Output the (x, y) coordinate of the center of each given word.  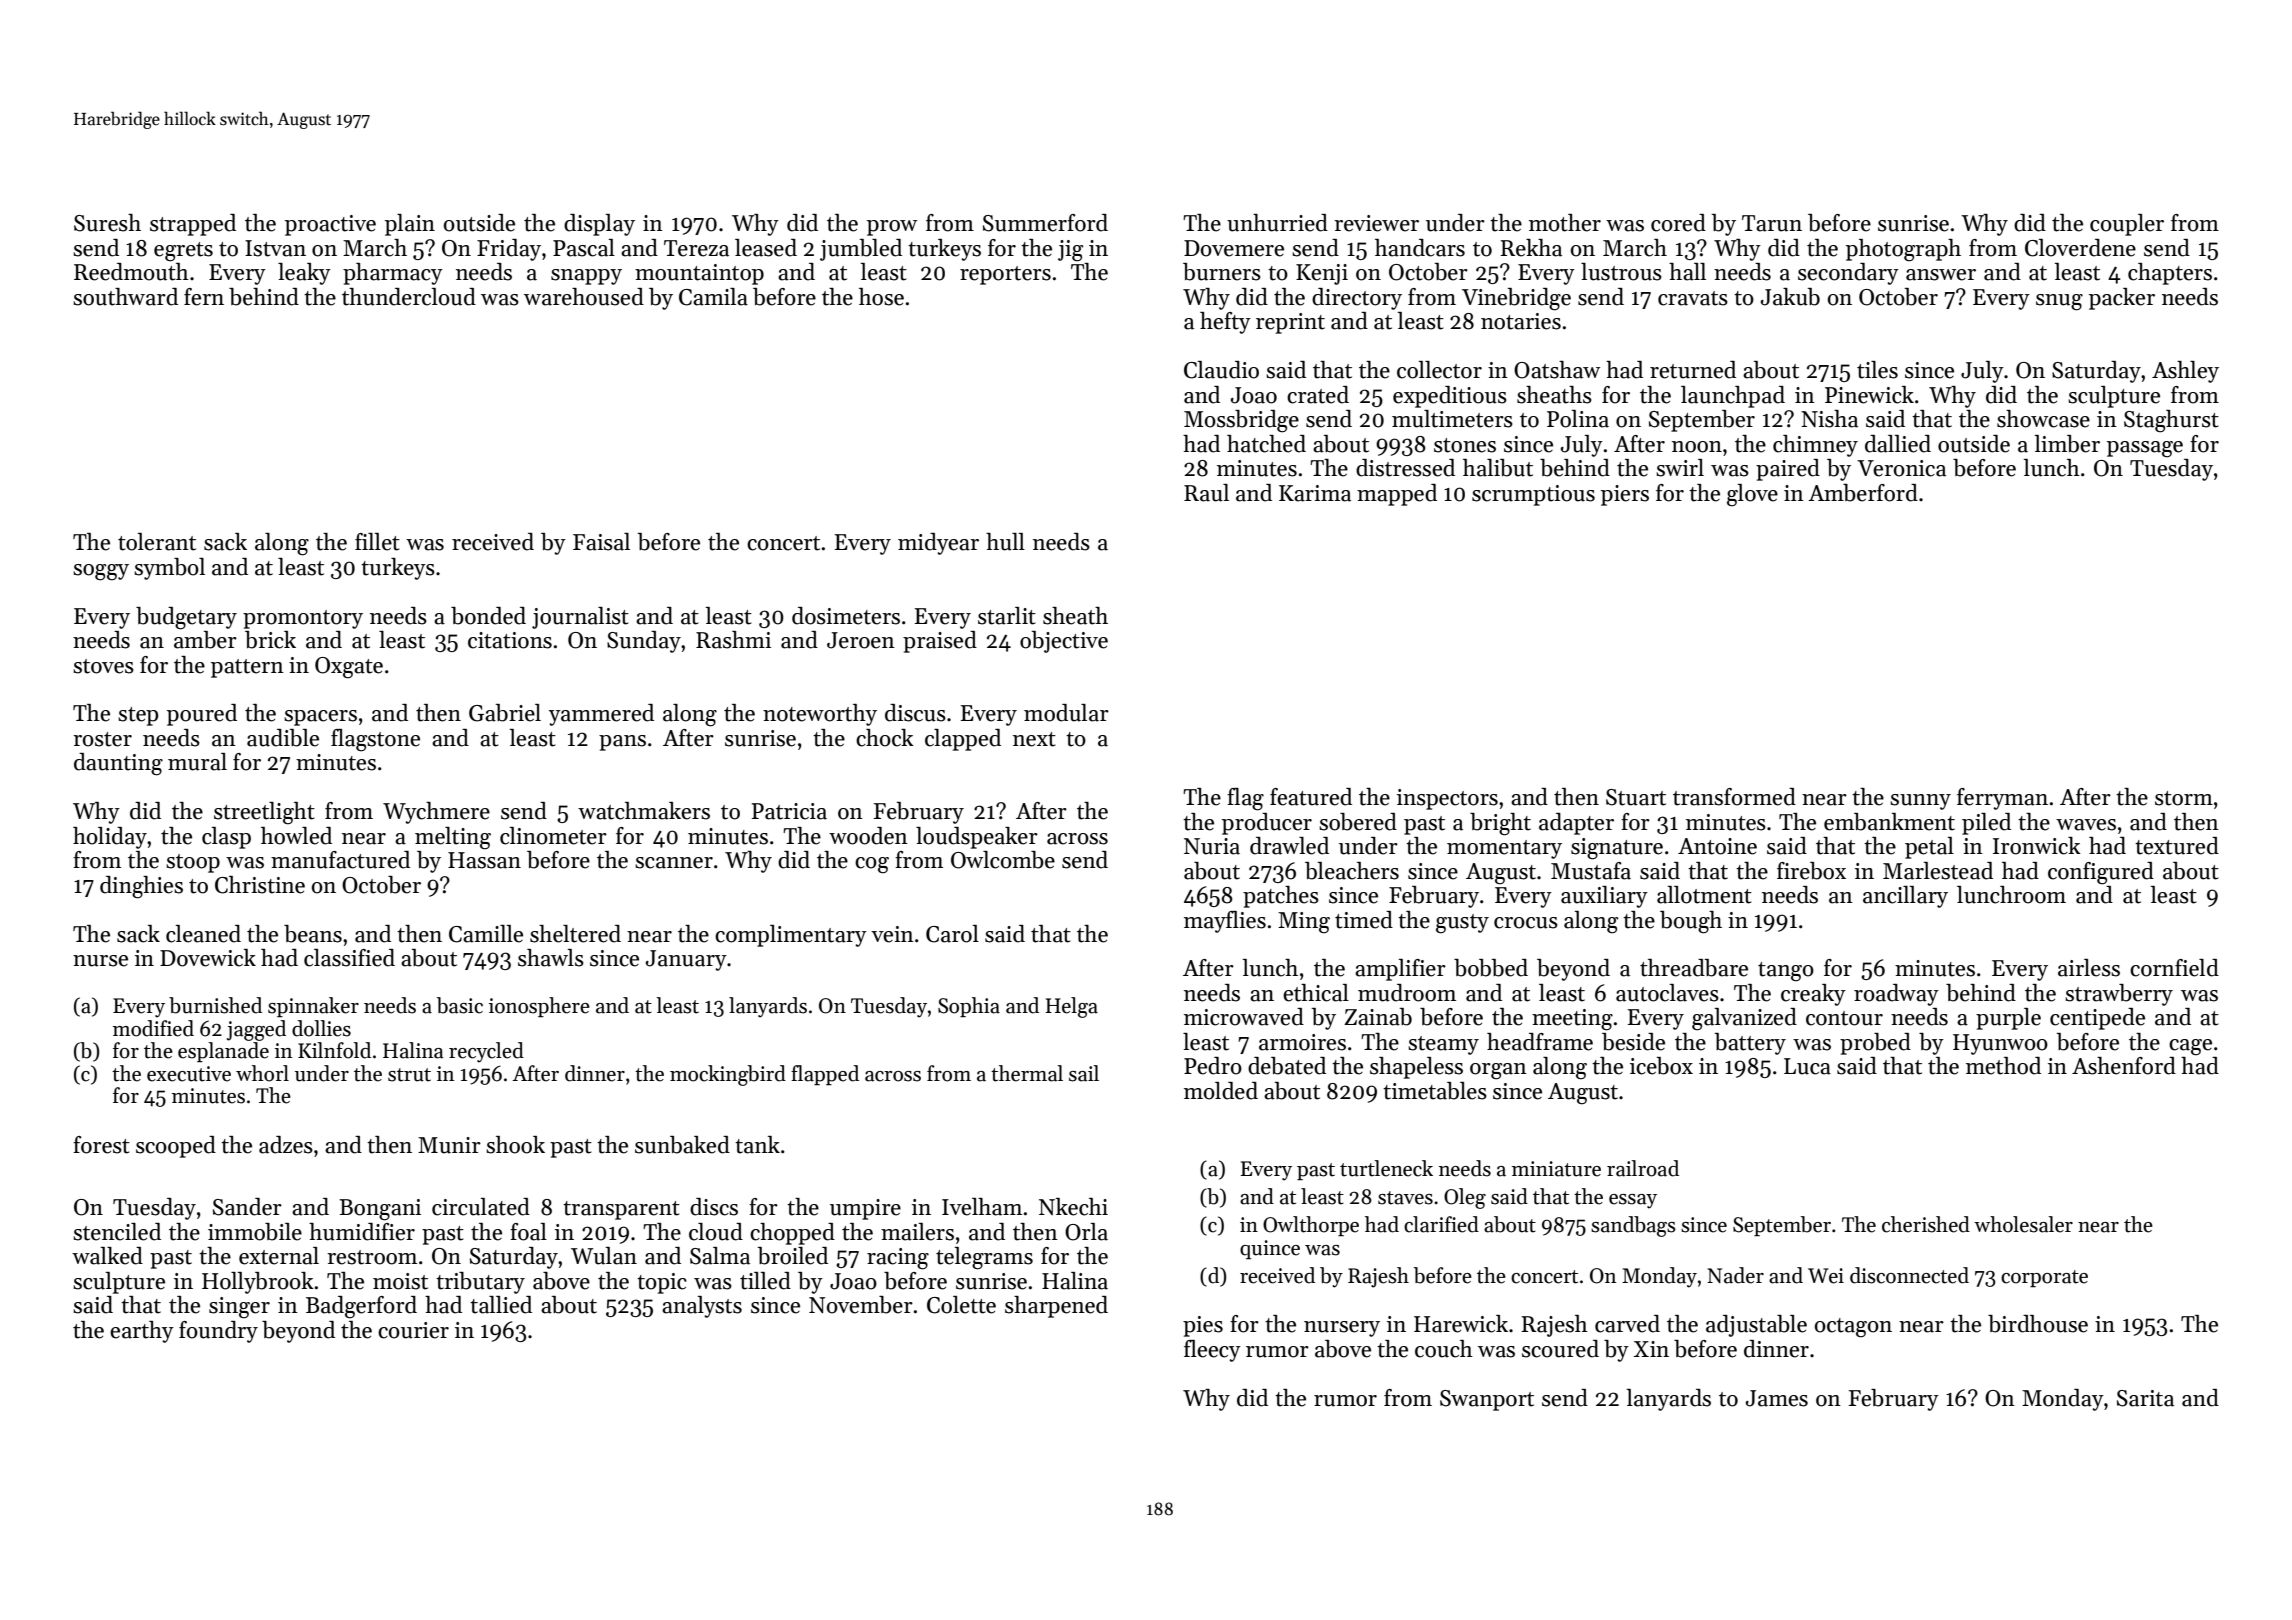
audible (283, 738)
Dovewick (208, 958)
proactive (330, 225)
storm (2184, 798)
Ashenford (2124, 1066)
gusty (1462, 924)
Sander (247, 1207)
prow (892, 228)
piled (1986, 824)
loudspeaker (977, 838)
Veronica (1901, 468)
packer (2122, 299)
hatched (1266, 444)
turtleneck (1386, 1168)
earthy (142, 1332)
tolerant (157, 542)
